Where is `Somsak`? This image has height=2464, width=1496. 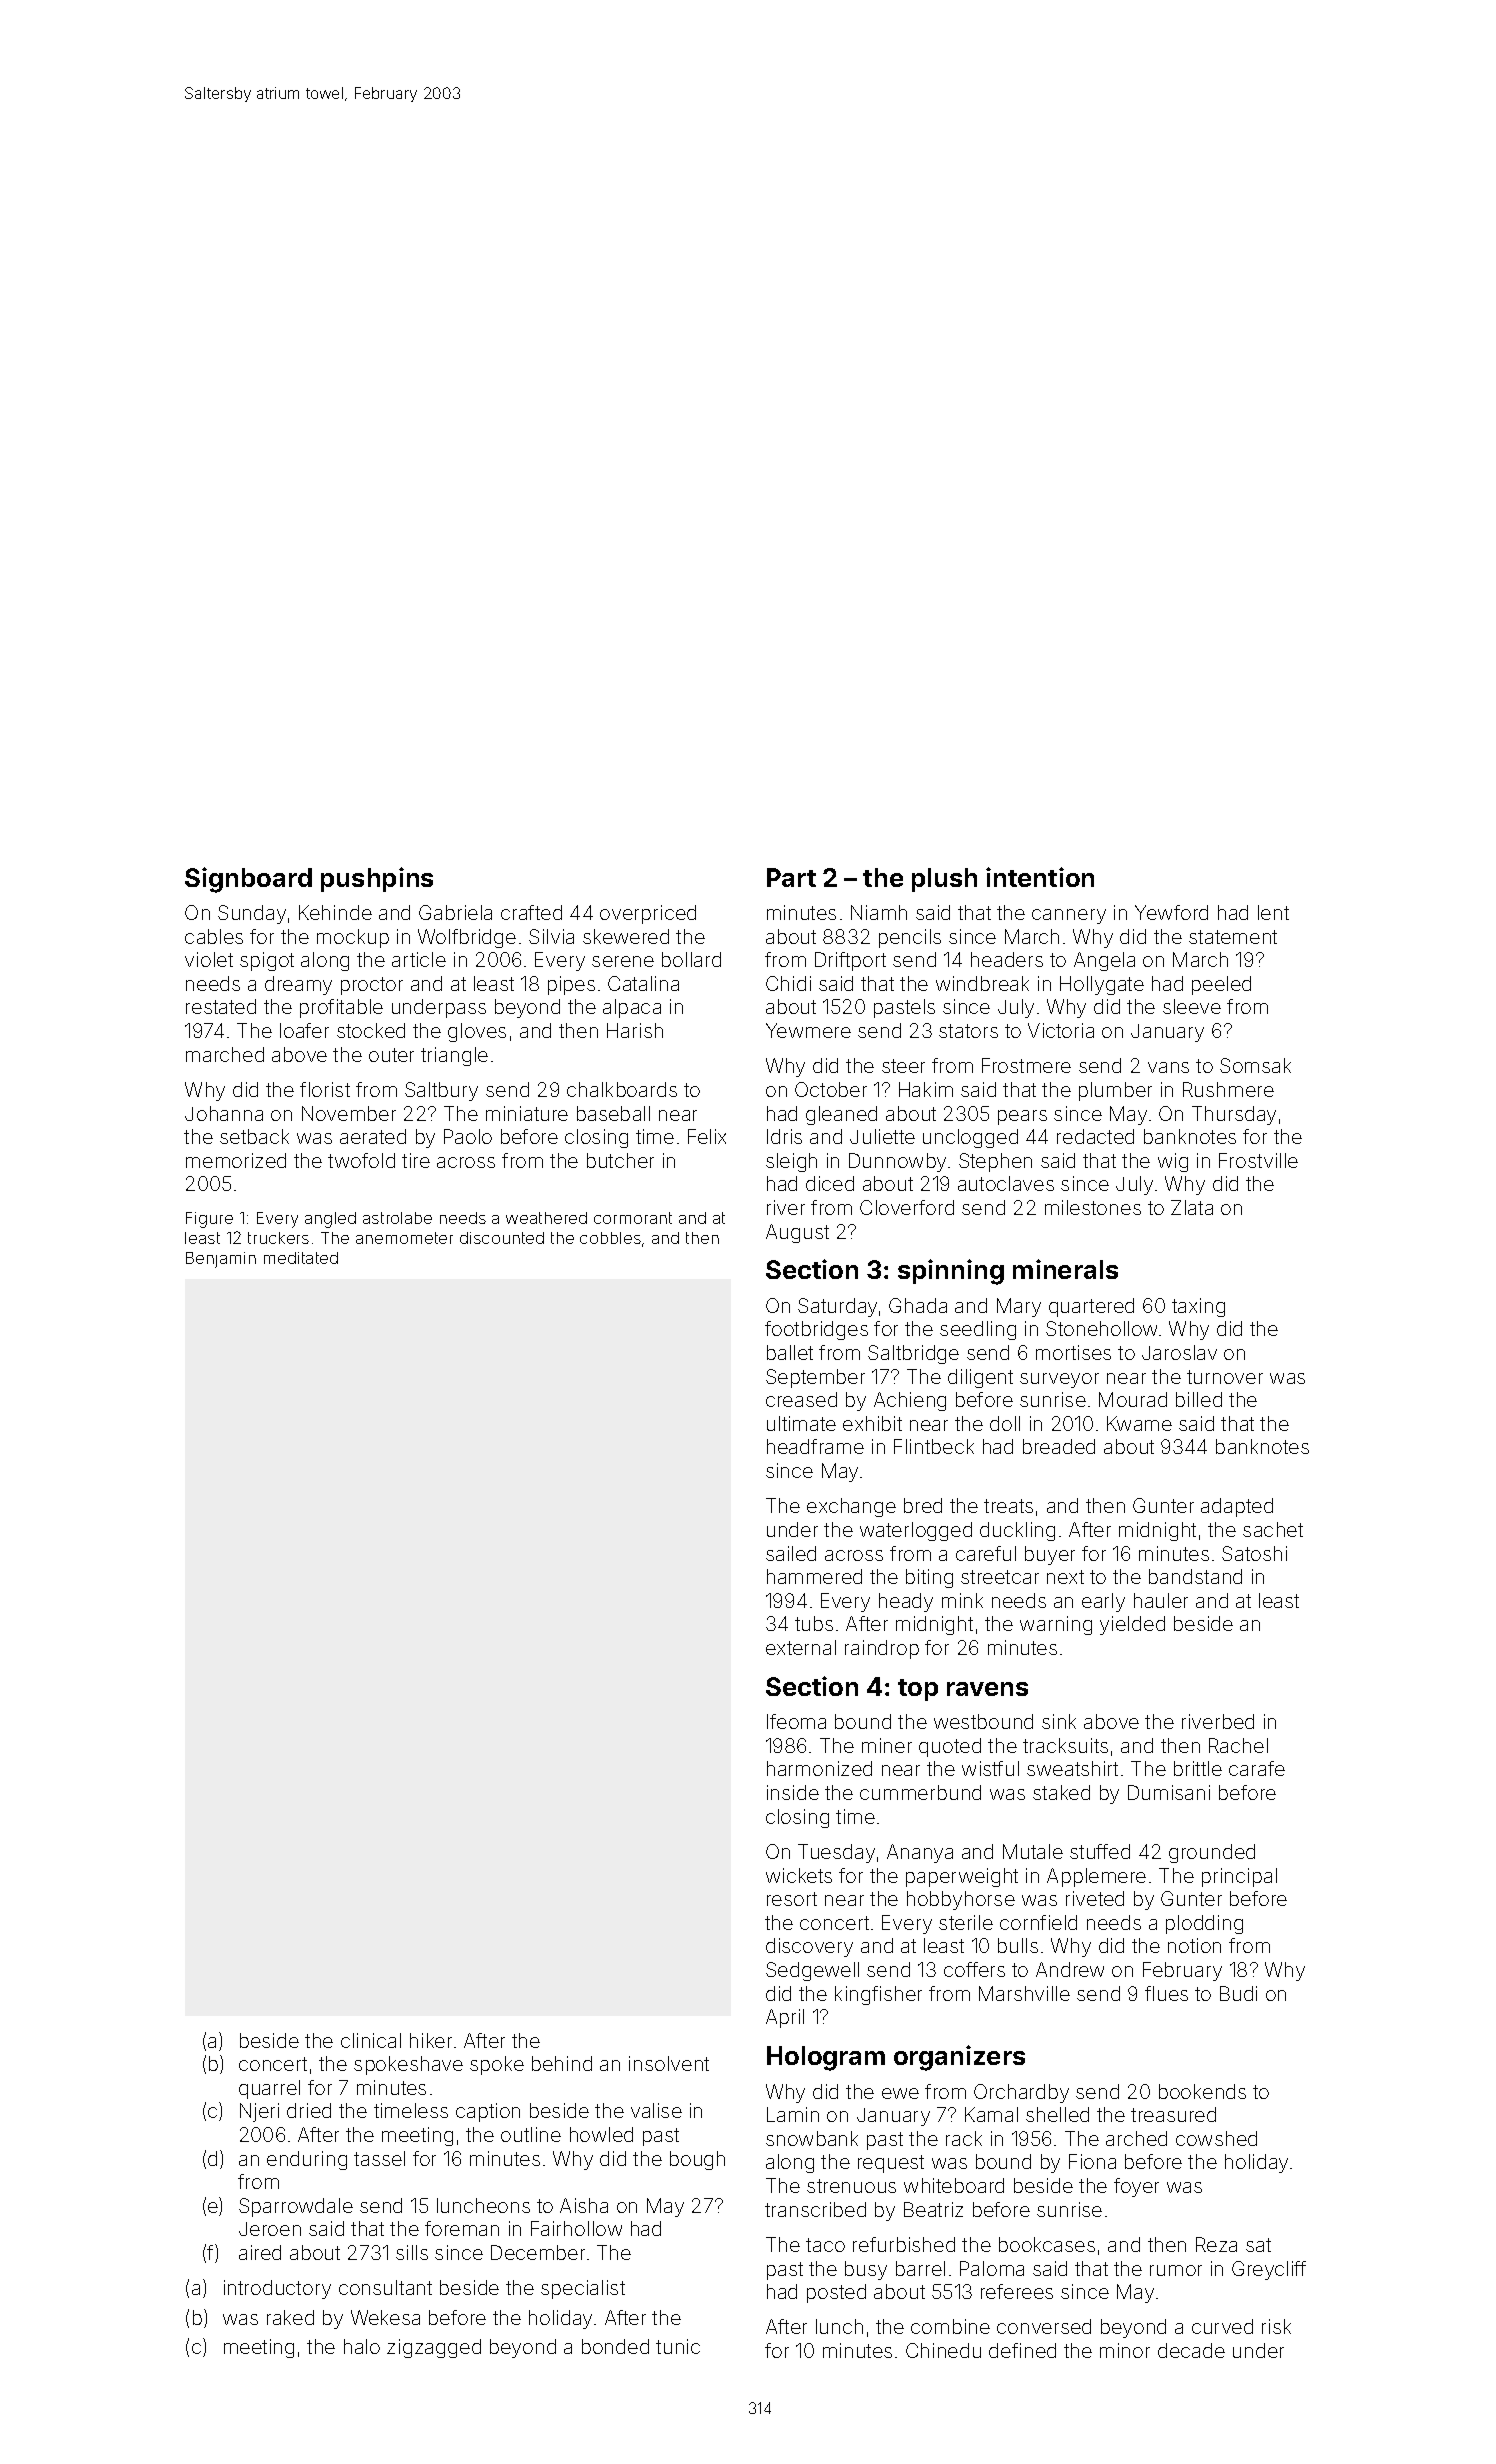
Somsak is located at coordinates (1255, 1065).
